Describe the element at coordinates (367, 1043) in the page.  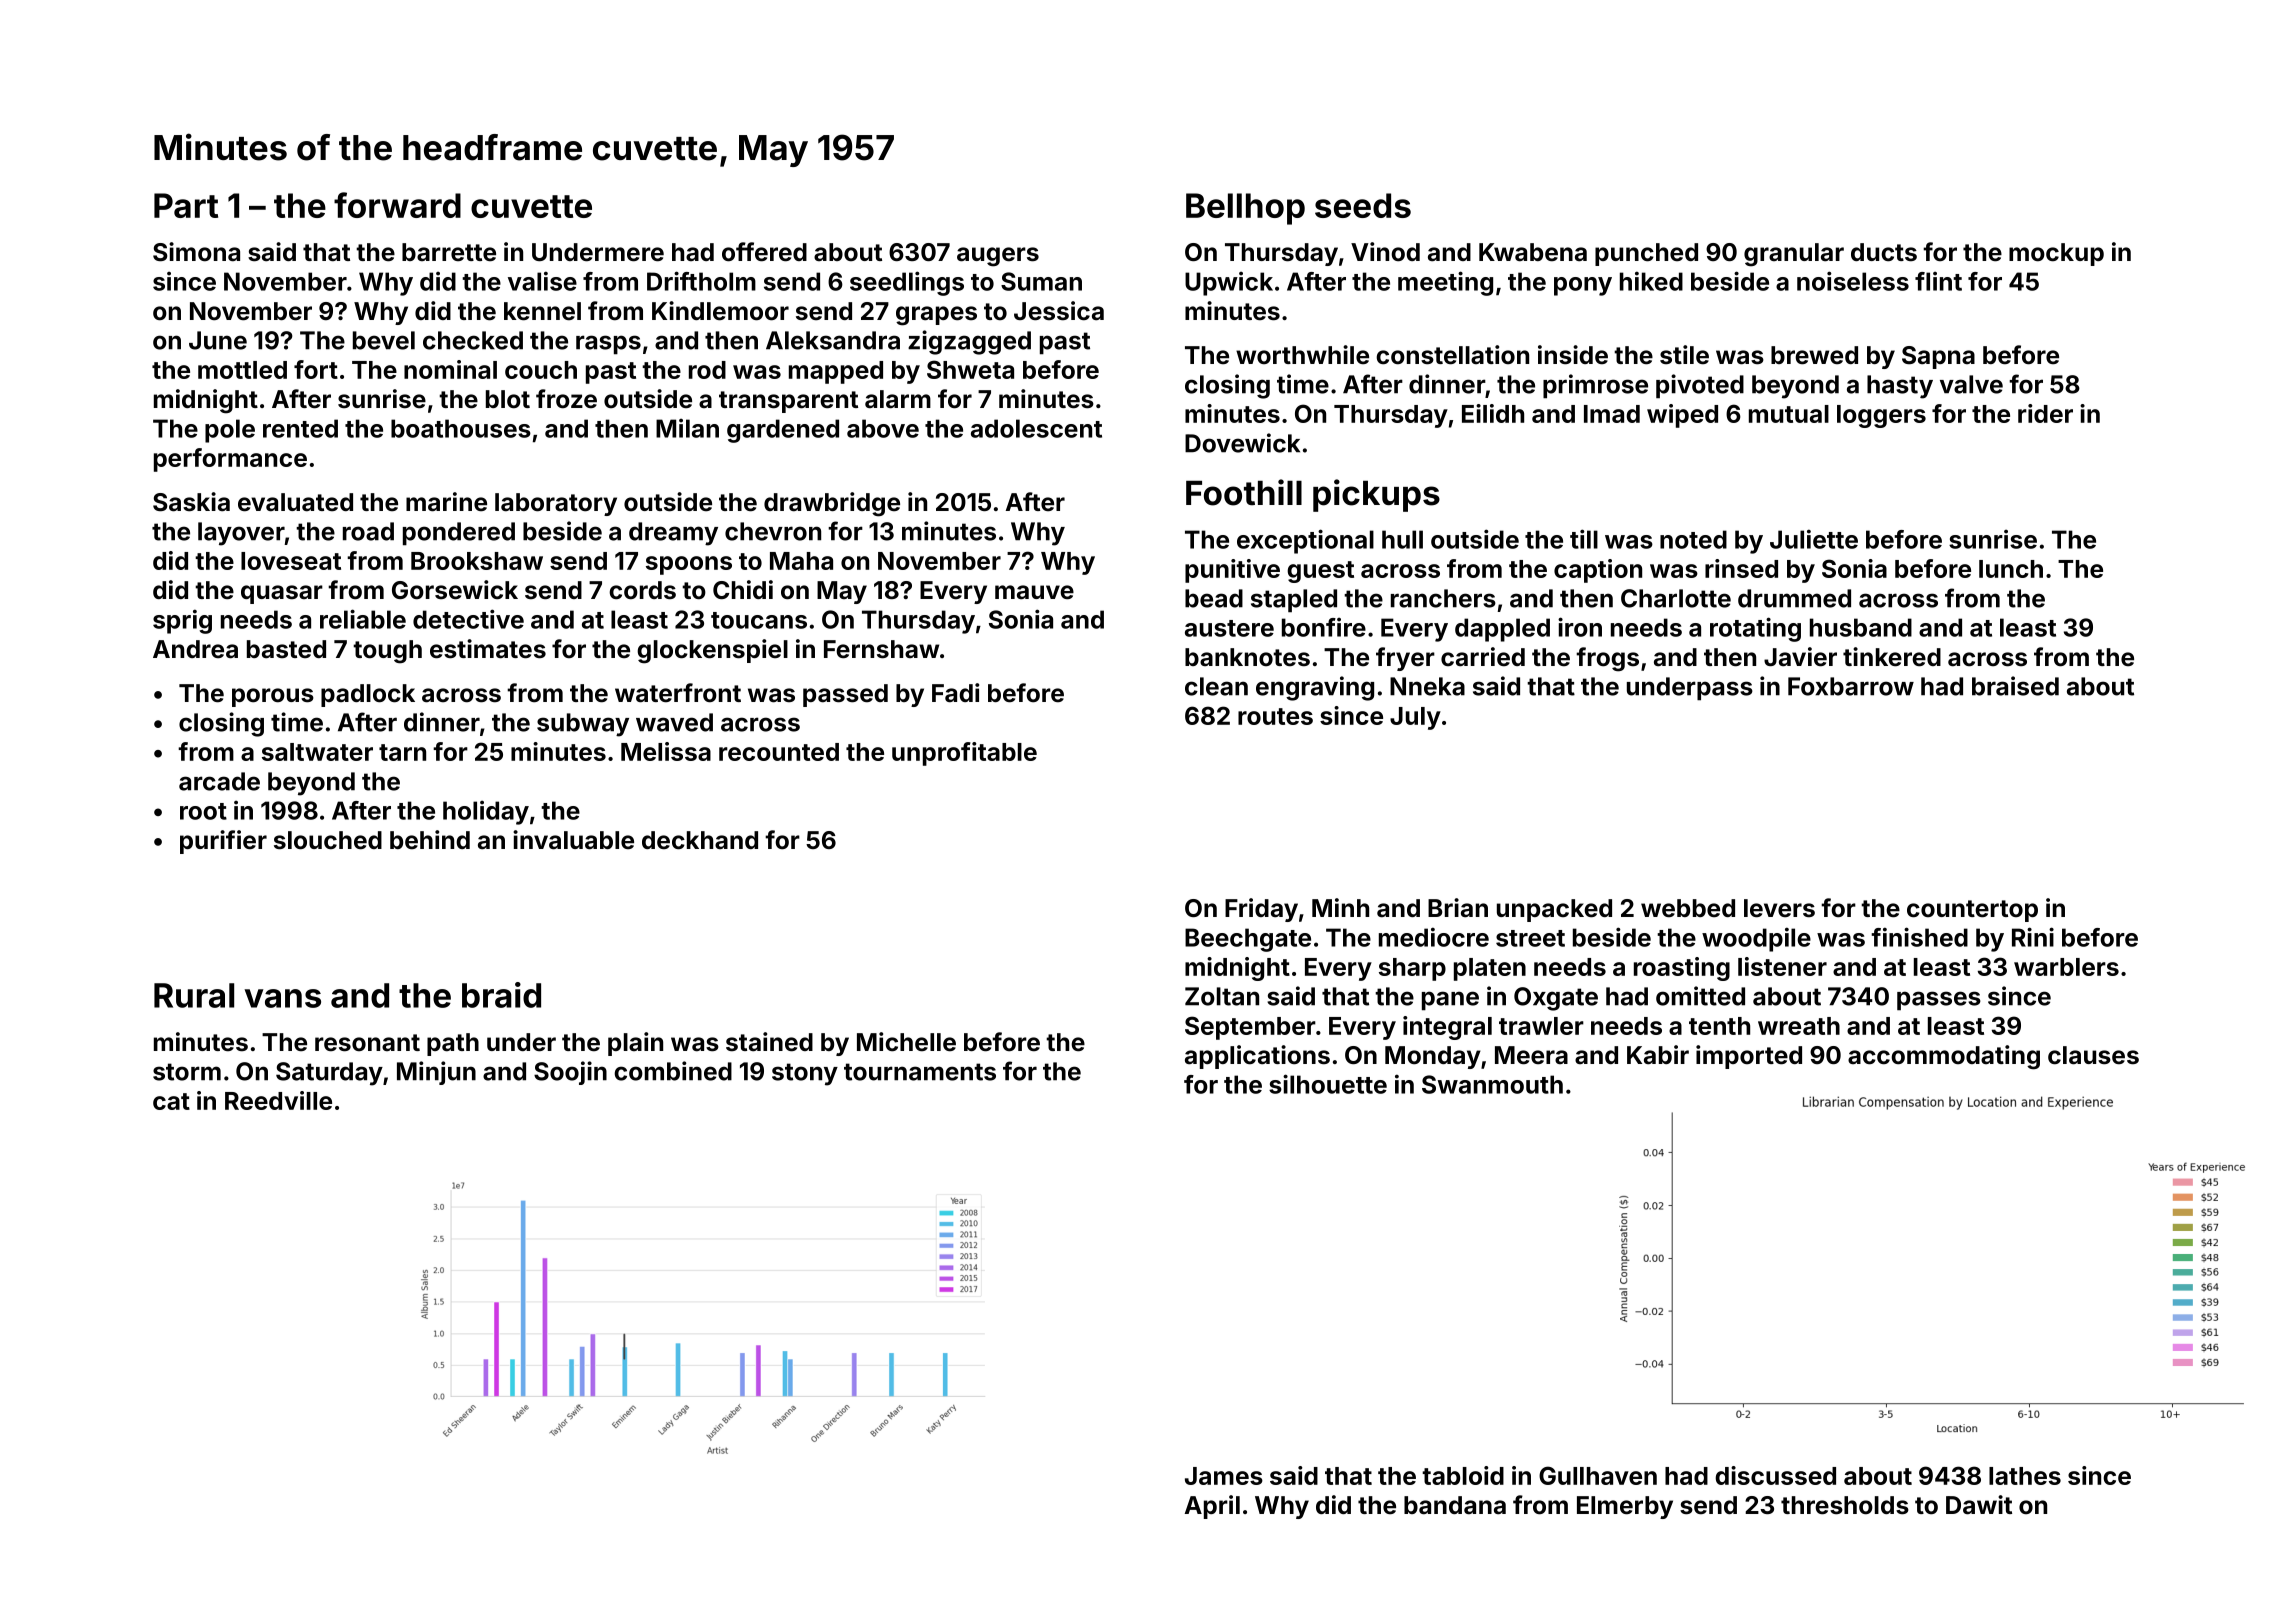
I see `resonant` at that location.
